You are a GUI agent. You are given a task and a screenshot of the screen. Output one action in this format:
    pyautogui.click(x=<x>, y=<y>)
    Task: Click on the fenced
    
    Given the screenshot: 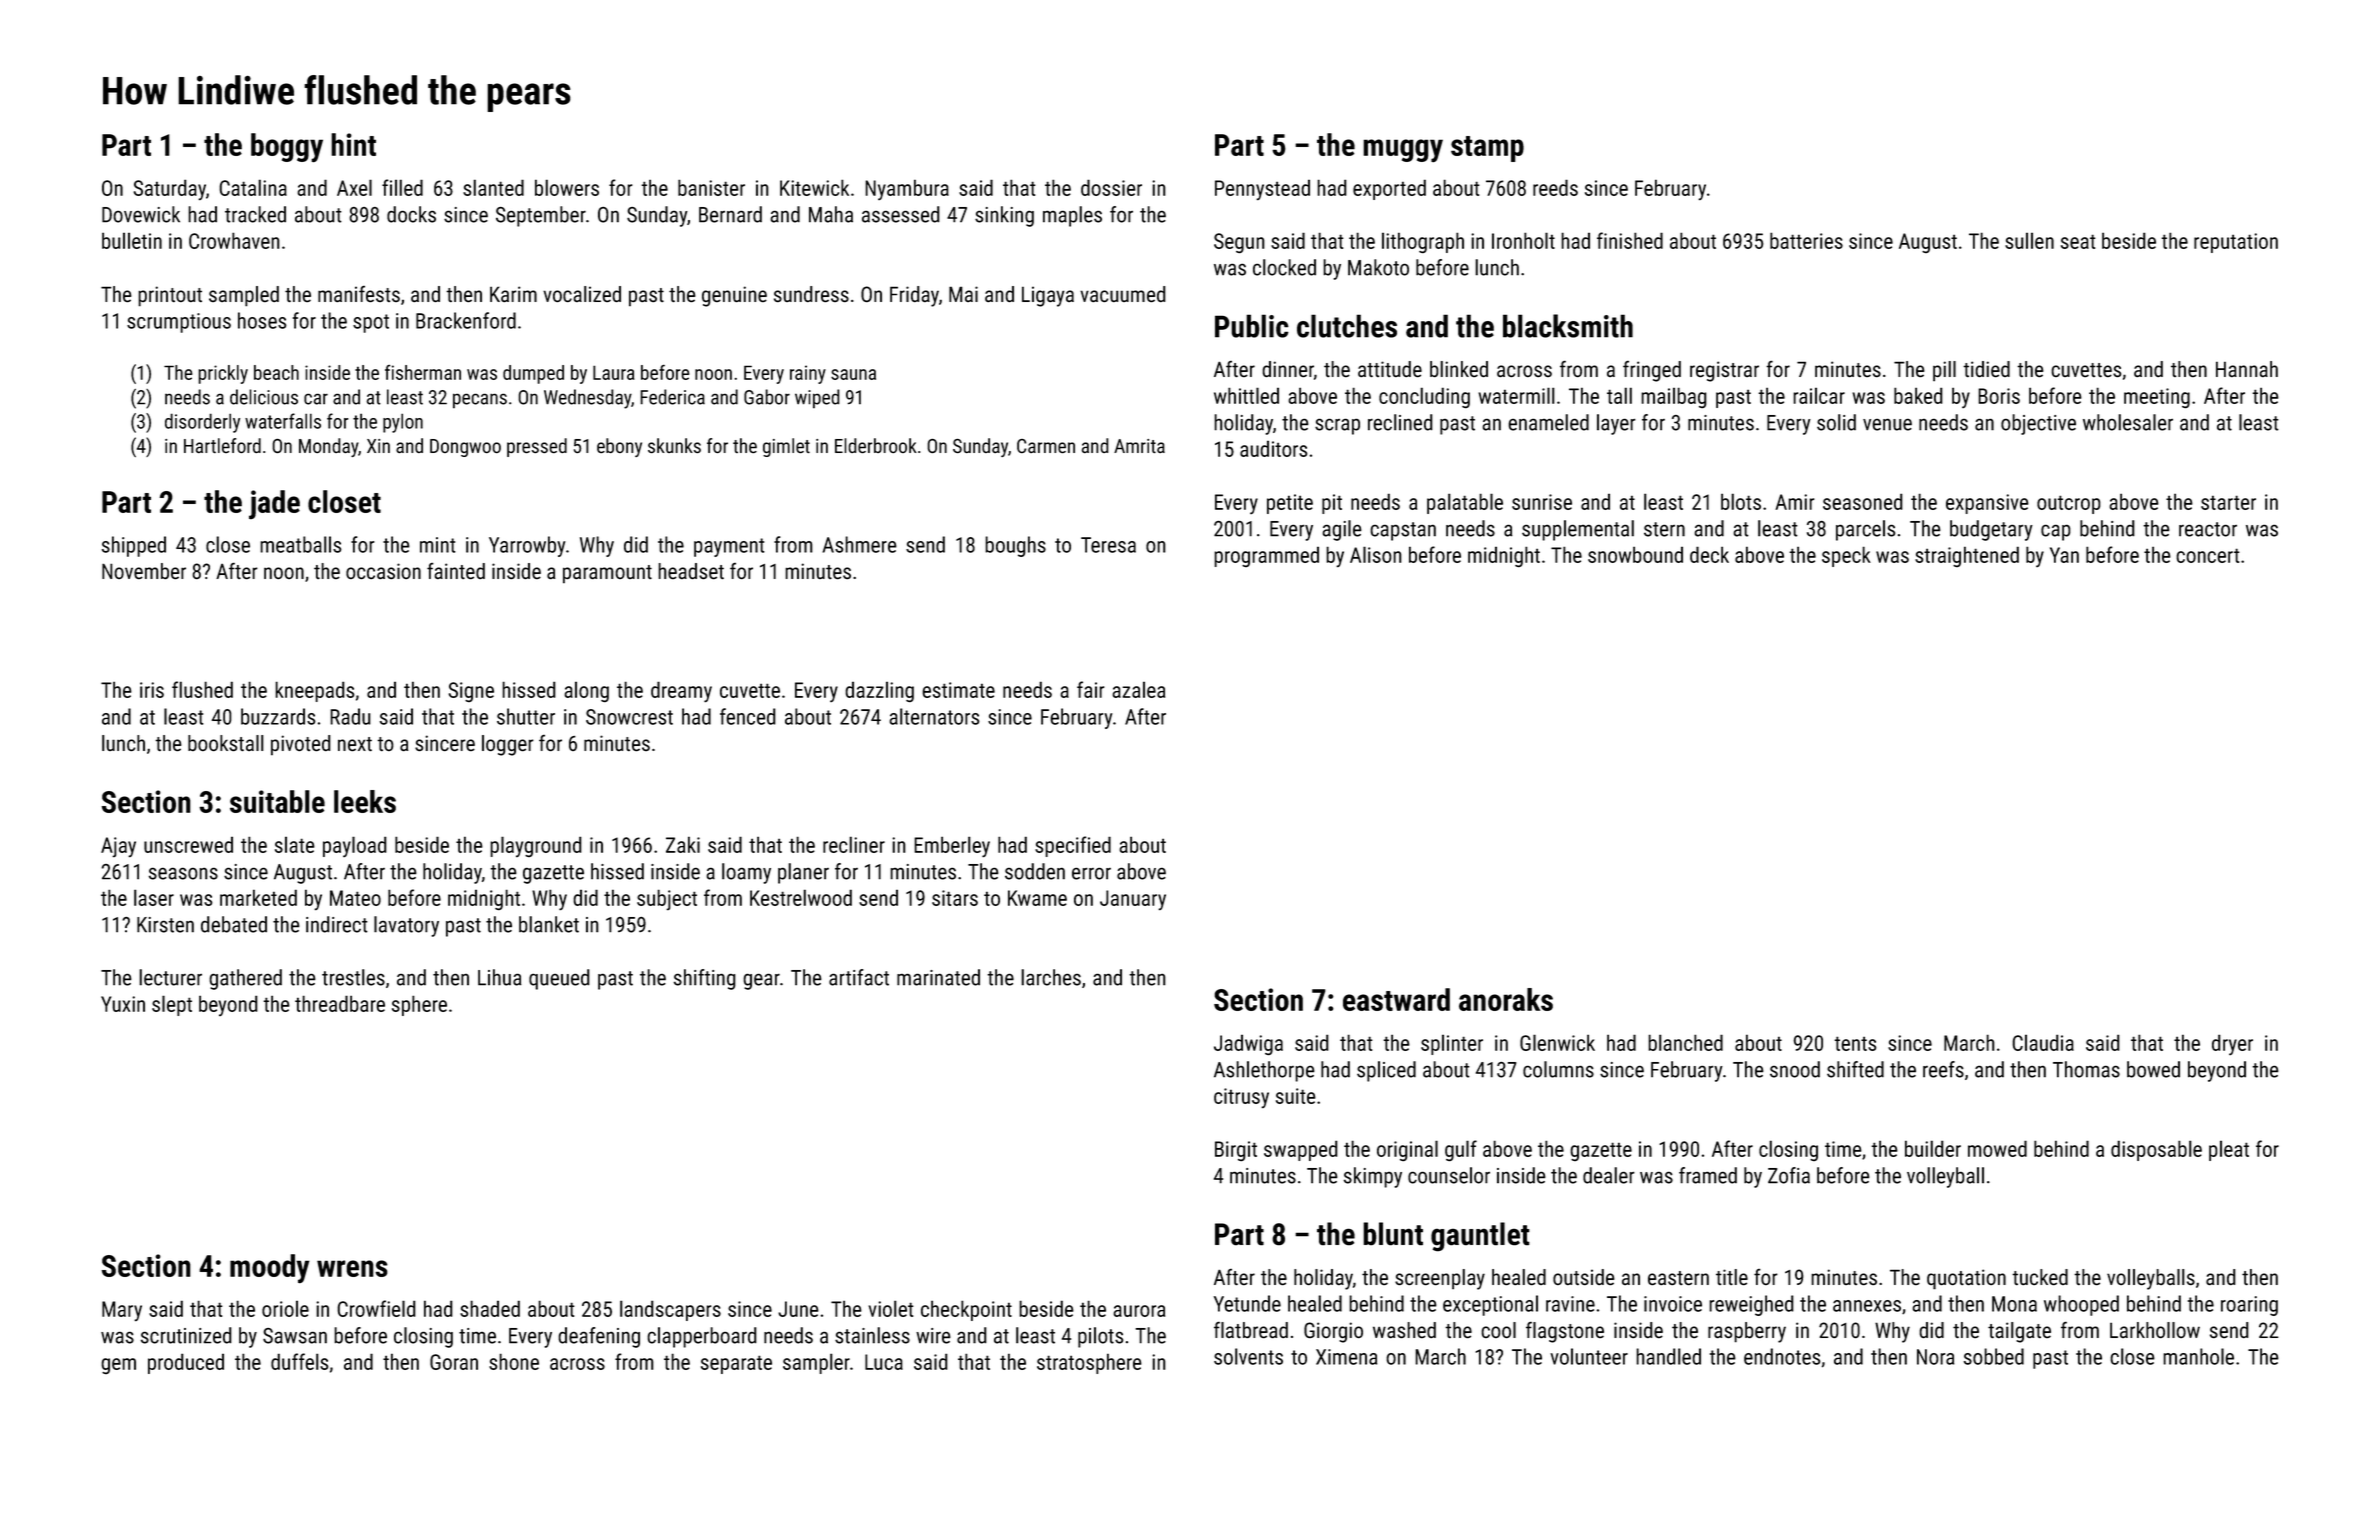 What is the action you would take?
    pyautogui.click(x=748, y=716)
